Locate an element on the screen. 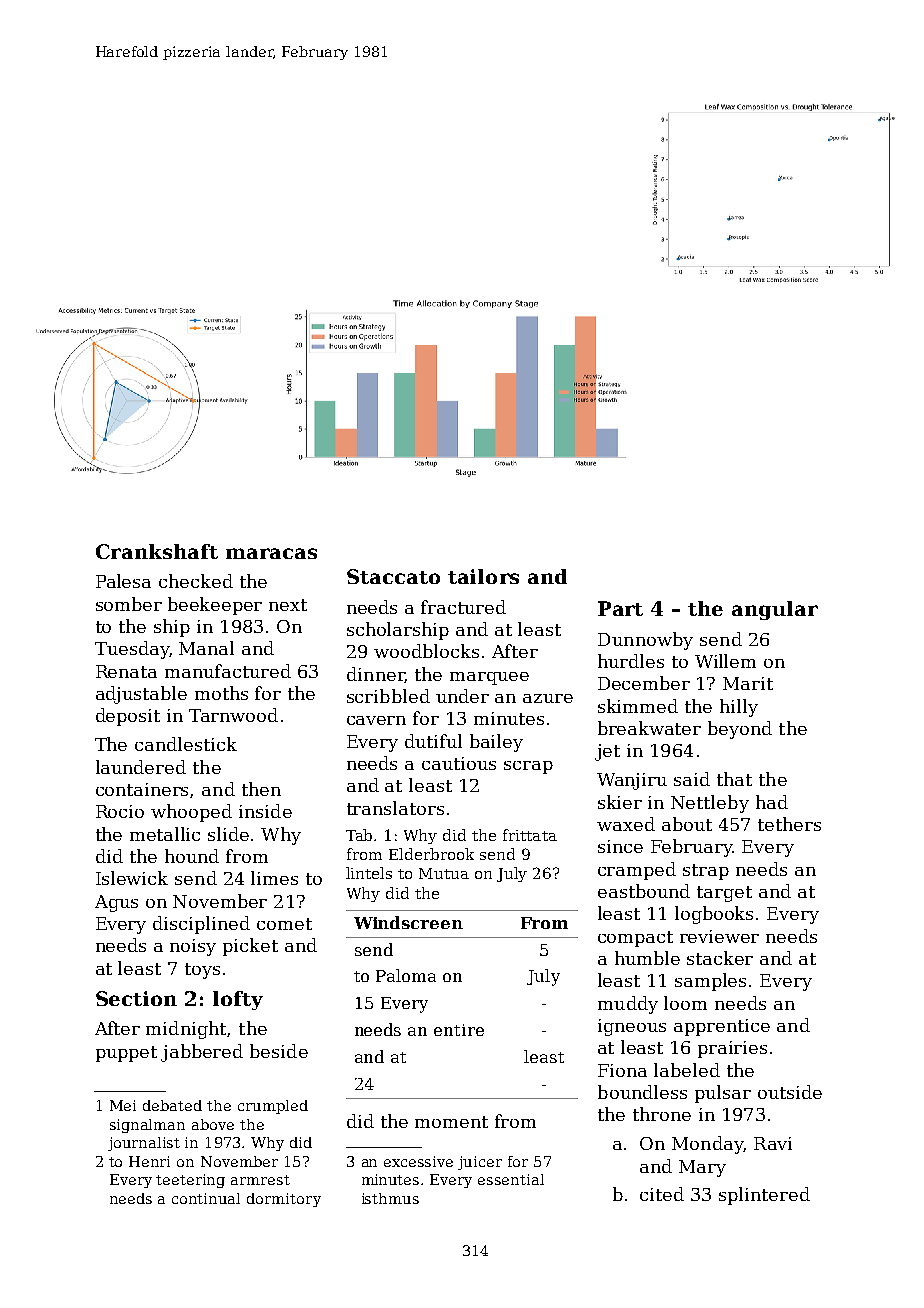  Crankshaft is located at coordinates (157, 551).
